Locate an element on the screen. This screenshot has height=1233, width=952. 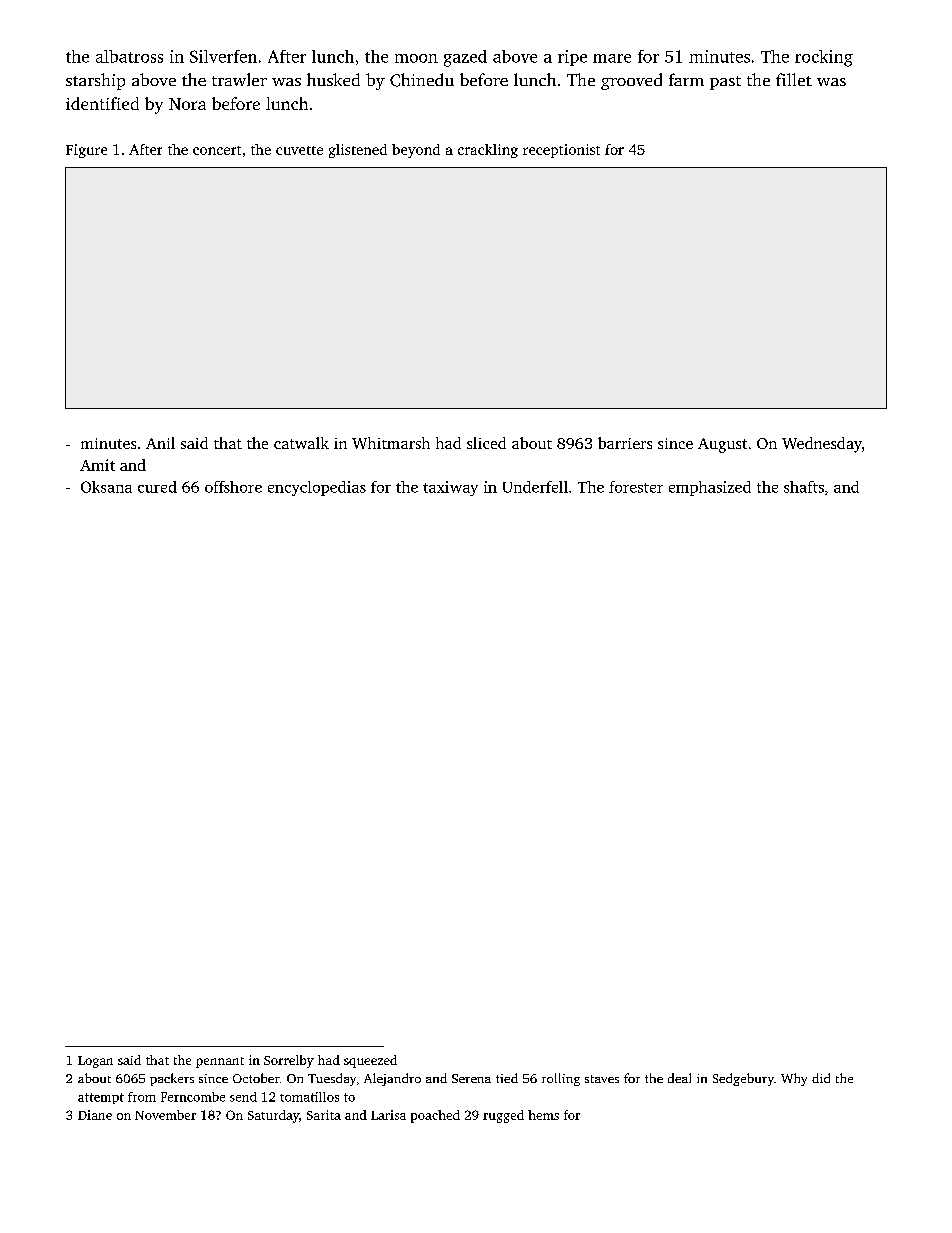
August is located at coordinates (722, 445).
